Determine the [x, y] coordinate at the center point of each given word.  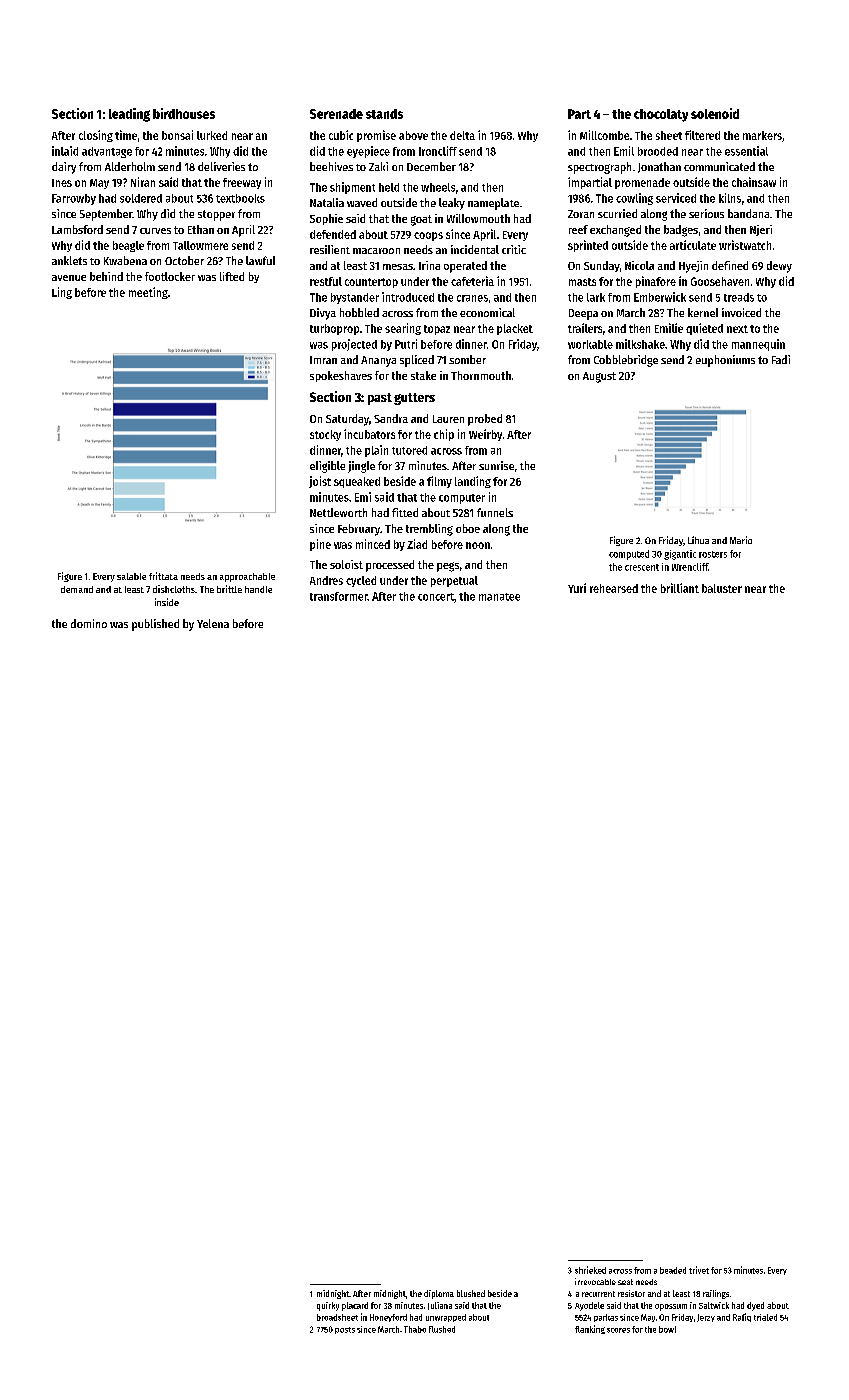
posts [345, 1330]
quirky [328, 1306]
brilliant [680, 588]
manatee [499, 597]
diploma [439, 1294]
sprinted [588, 246]
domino [89, 623]
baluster [722, 588]
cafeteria [472, 281]
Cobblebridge [626, 361]
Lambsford [77, 229]
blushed [471, 1293]
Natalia [327, 202]
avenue [69, 278]
